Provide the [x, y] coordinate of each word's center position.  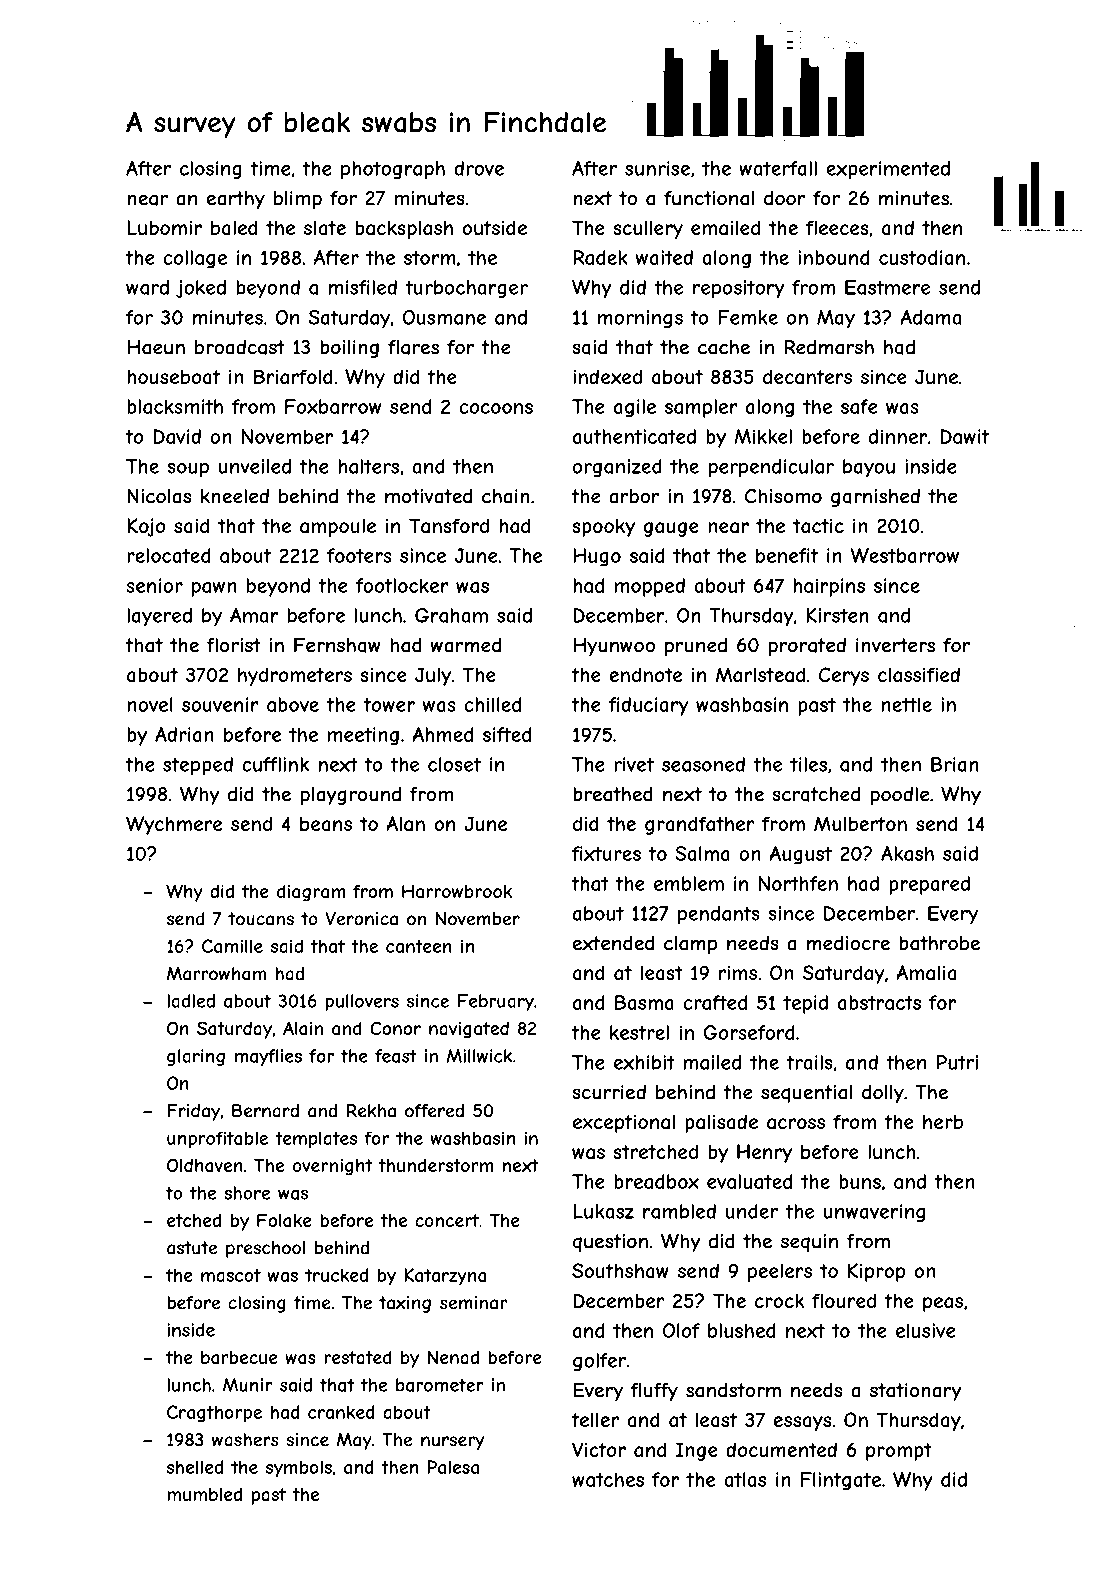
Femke [748, 317]
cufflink [275, 764]
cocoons [496, 408]
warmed [465, 645]
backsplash [404, 229]
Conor [395, 1028]
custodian [922, 257]
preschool [265, 1249]
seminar [473, 1303]
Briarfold [293, 376]
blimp [298, 200]
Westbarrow [904, 555]
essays [802, 1423]
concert [447, 1220]
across [796, 1124]
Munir [248, 1385]
